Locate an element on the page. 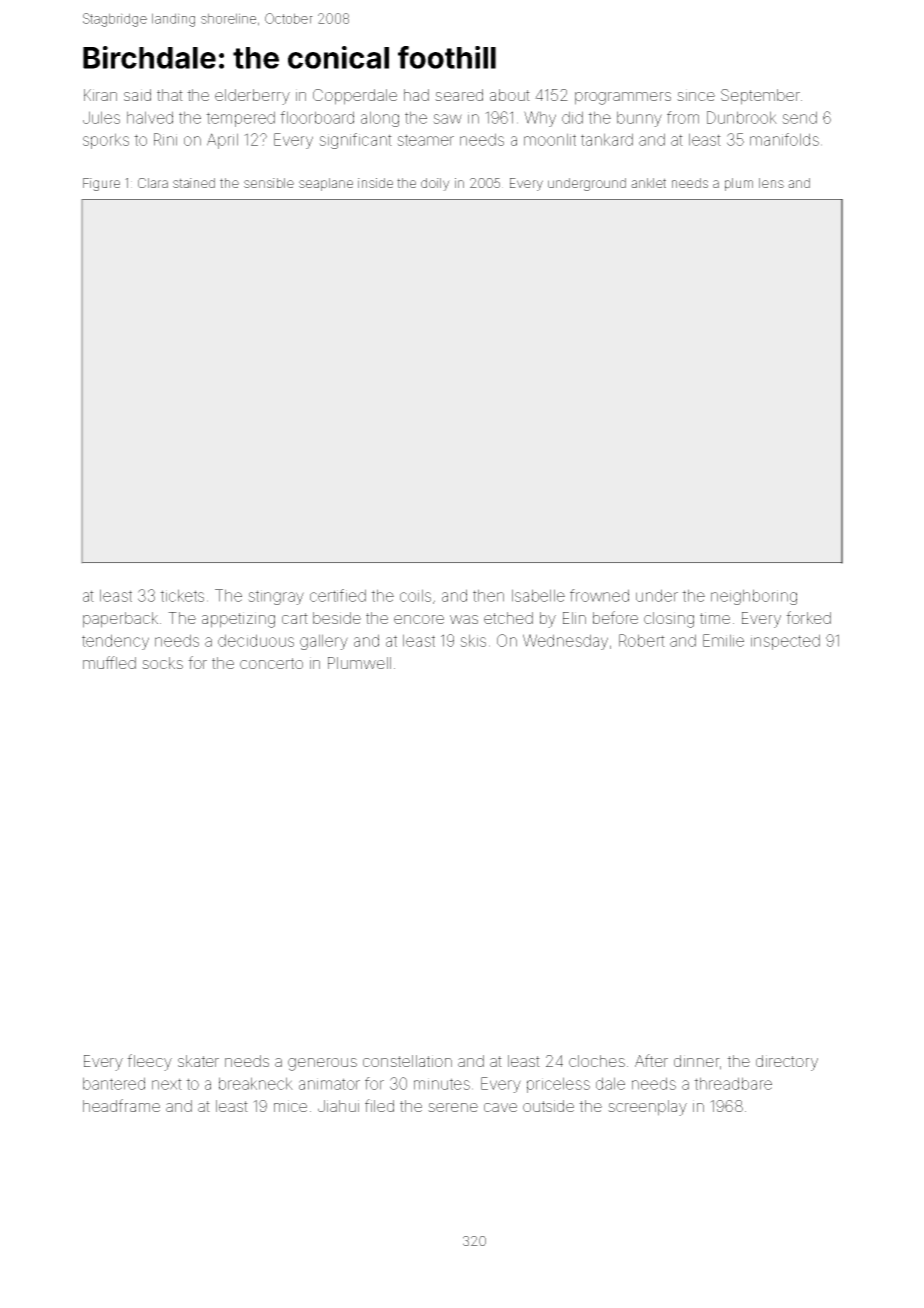 This document has height=1308, width=924. inside is located at coordinates (375, 183).
